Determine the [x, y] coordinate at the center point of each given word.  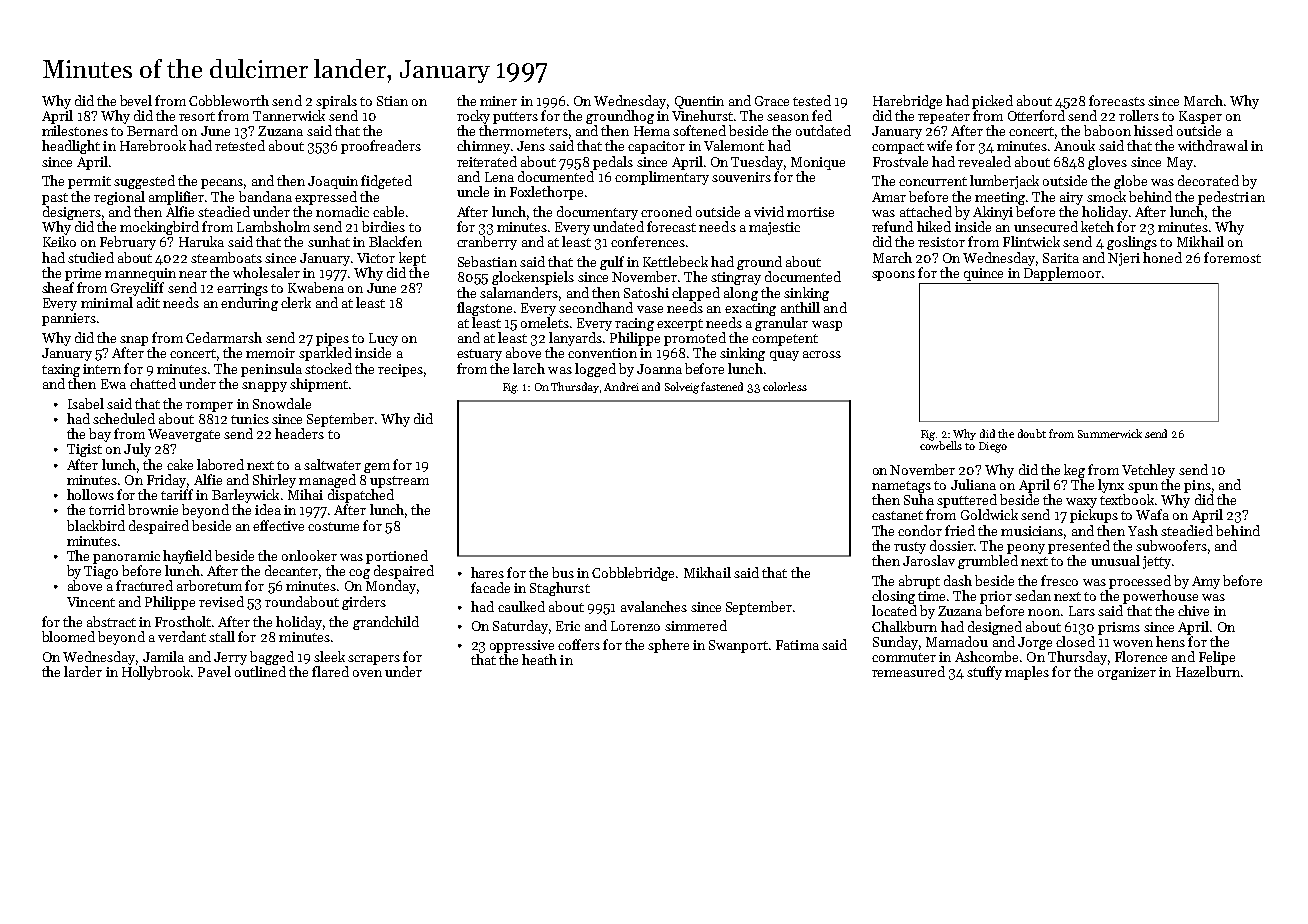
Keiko [59, 241]
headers [299, 433]
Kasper [1200, 117]
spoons [893, 276]
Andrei [621, 386]
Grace [772, 101]
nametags [901, 487]
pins [1197, 486]
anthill [800, 307]
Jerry [230, 658]
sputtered [967, 501]
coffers [579, 644]
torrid [107, 509]
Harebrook [153, 145]
